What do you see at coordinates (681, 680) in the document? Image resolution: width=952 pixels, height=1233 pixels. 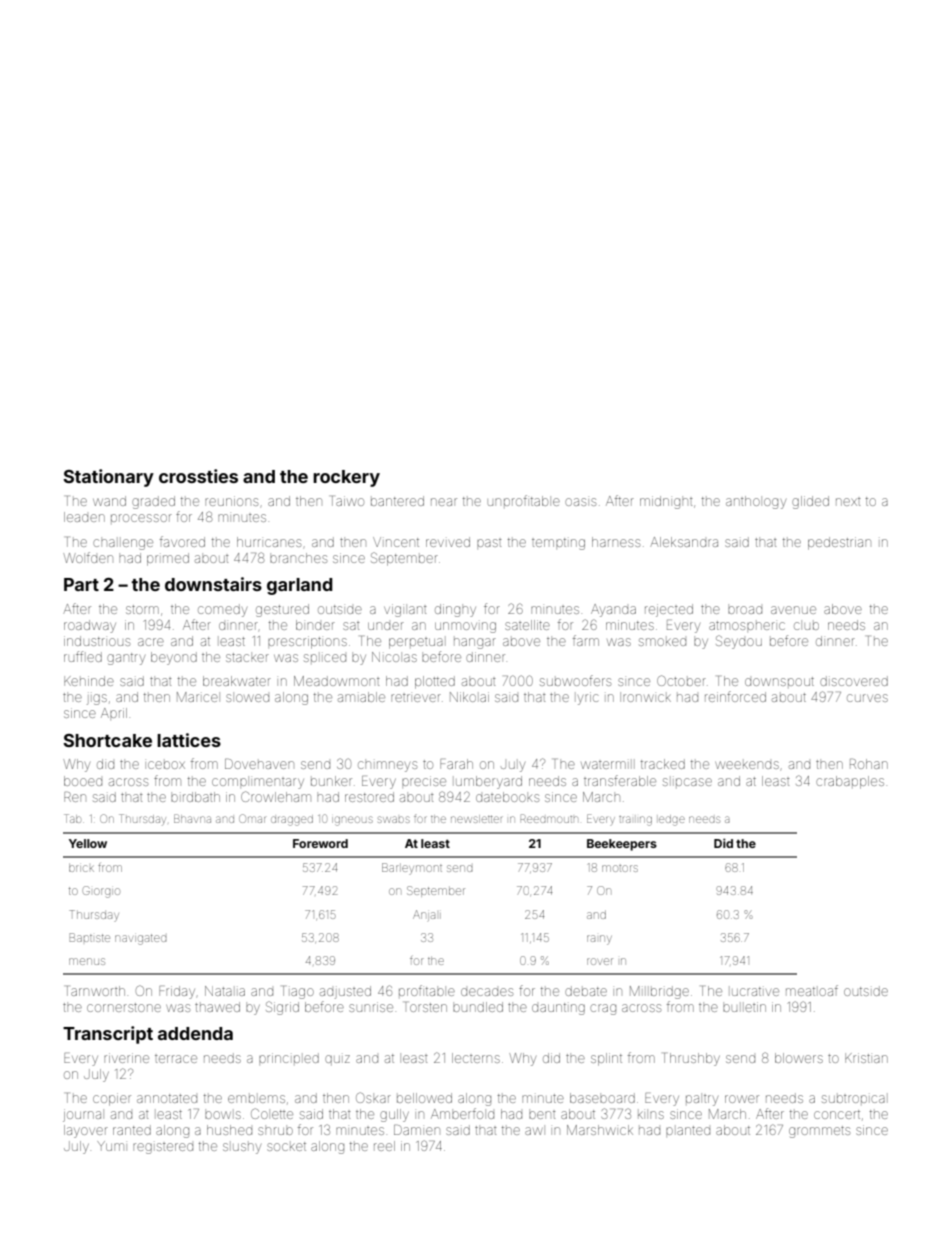 I see `October` at bounding box center [681, 680].
